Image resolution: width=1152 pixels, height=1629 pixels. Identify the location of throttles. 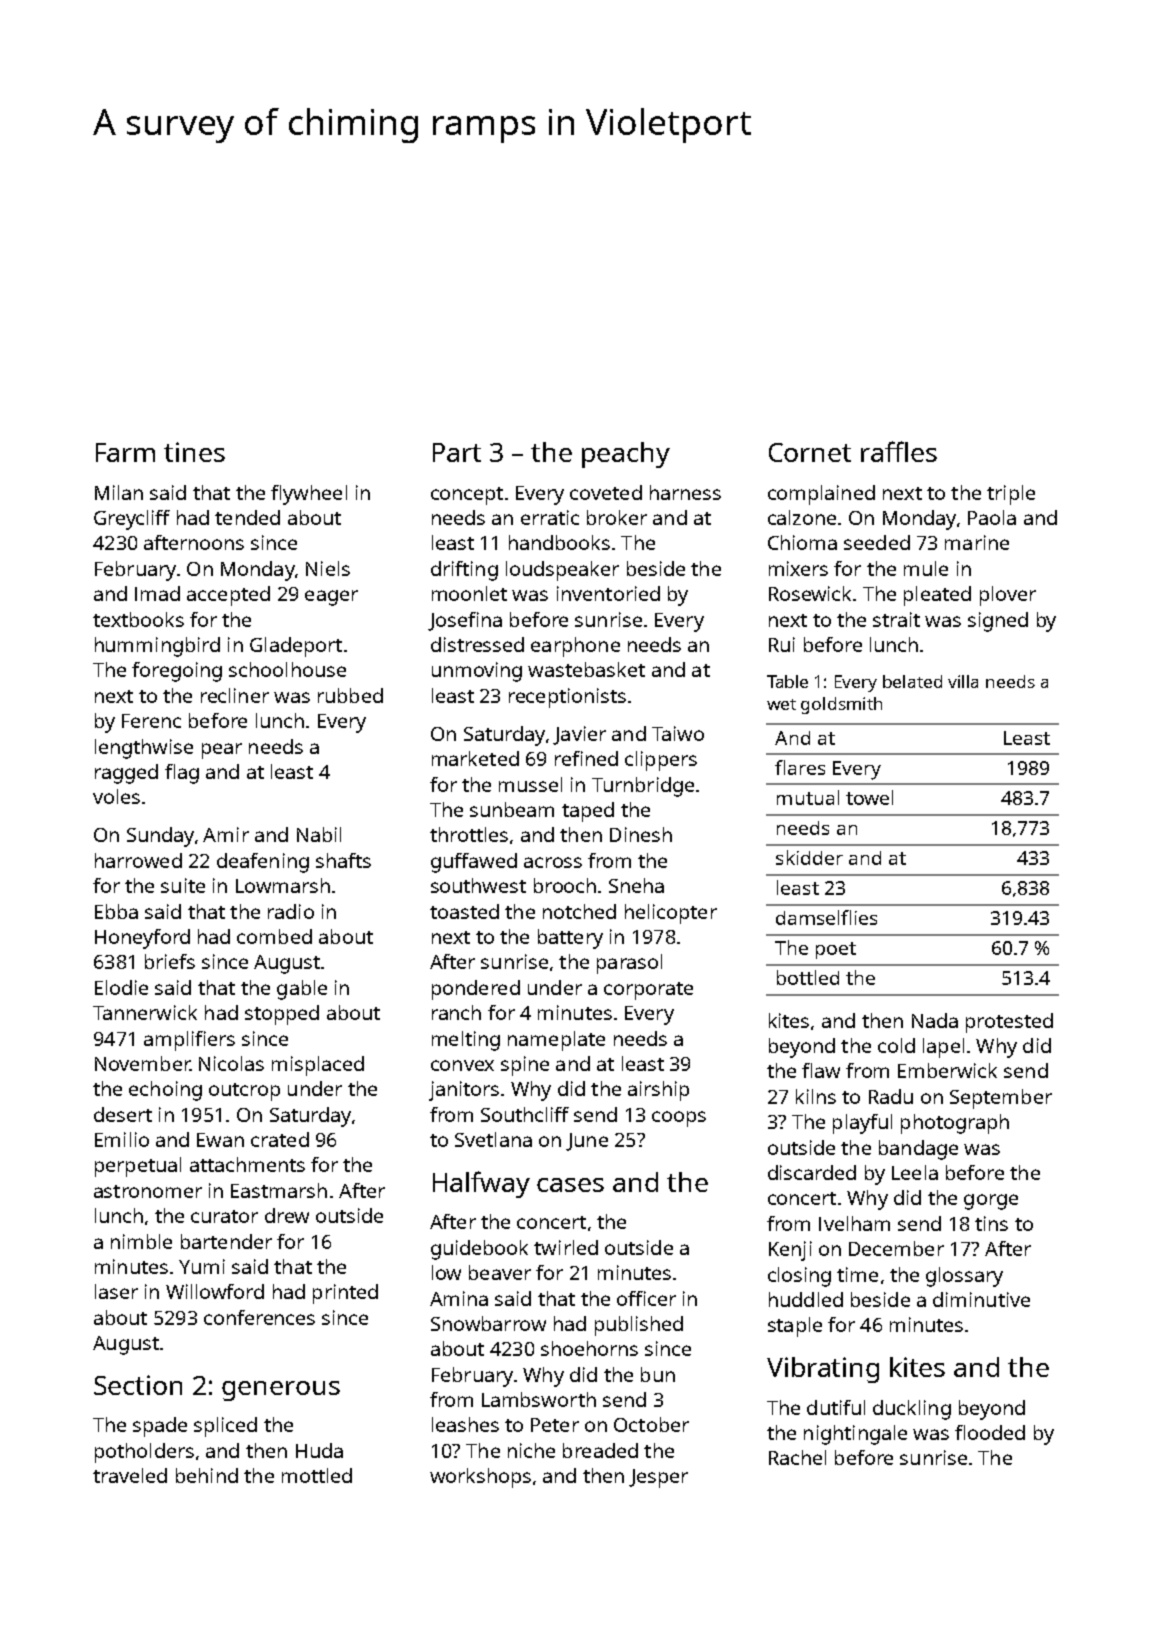
(469, 834).
